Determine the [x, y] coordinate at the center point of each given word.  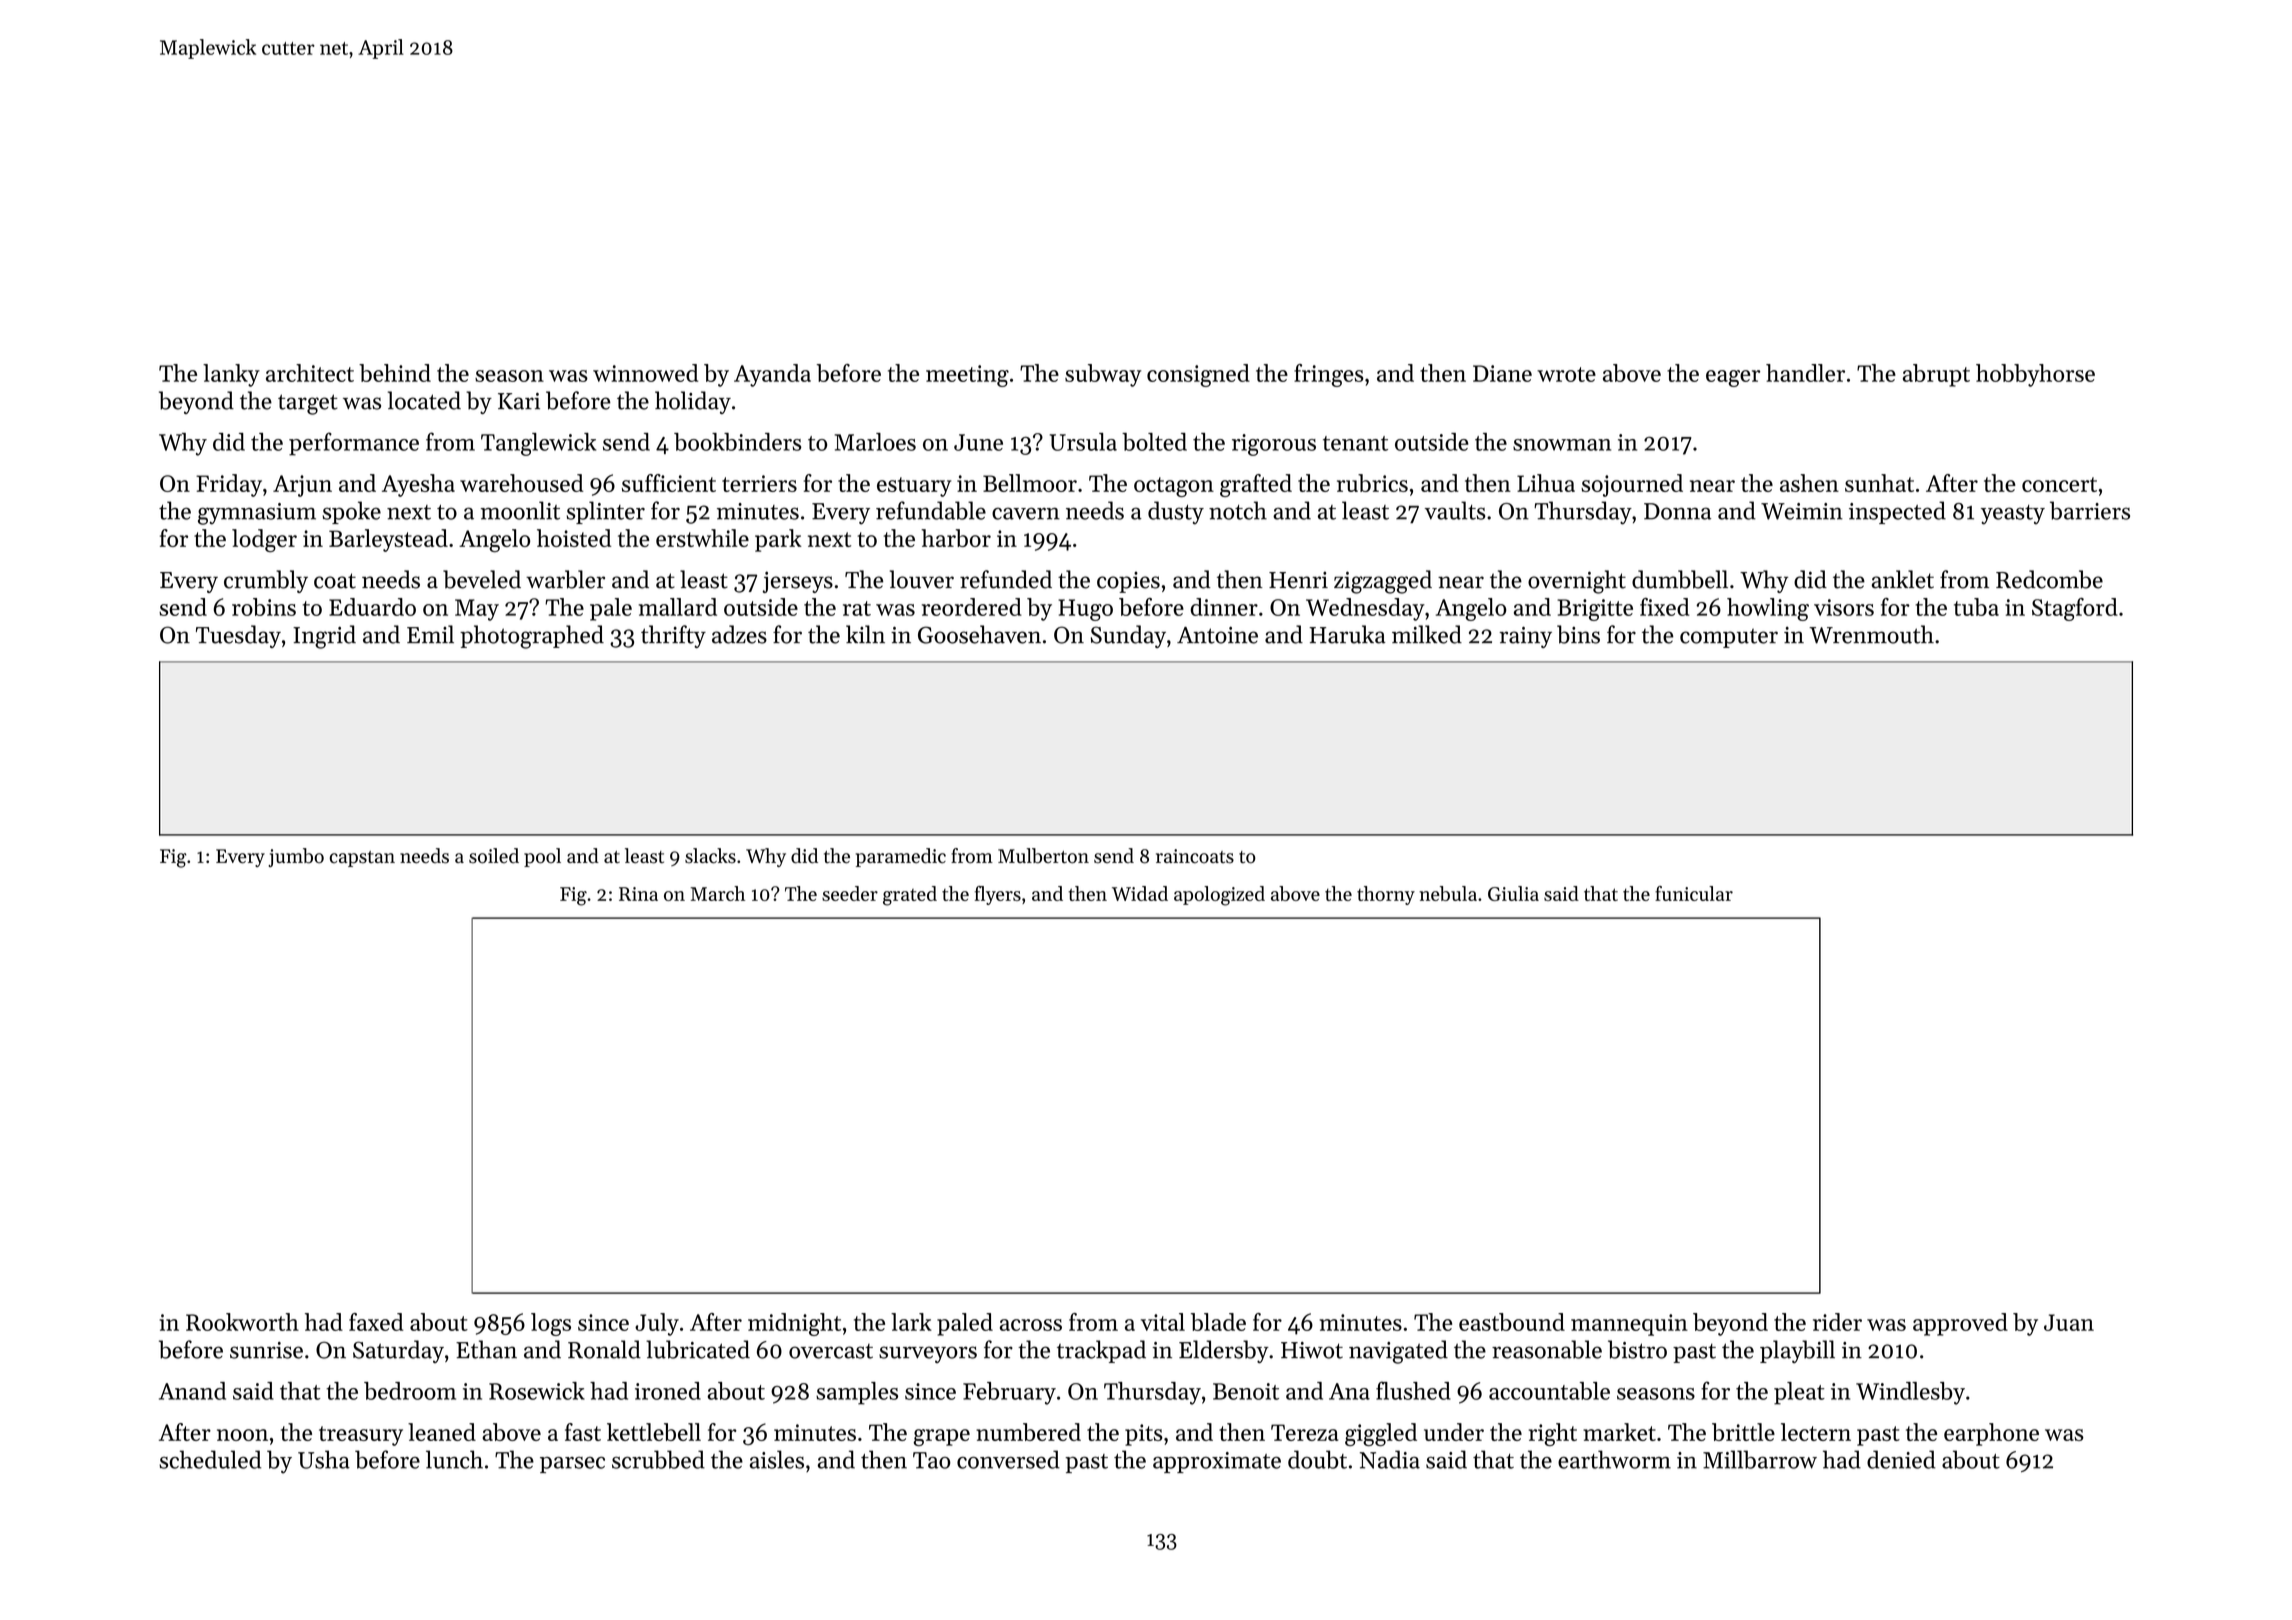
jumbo [296, 857]
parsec [572, 1465]
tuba [1976, 607]
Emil [430, 634]
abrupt [1936, 375]
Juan [2069, 1322]
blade [1218, 1322]
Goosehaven [979, 634]
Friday [229, 485]
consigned [1198, 375]
